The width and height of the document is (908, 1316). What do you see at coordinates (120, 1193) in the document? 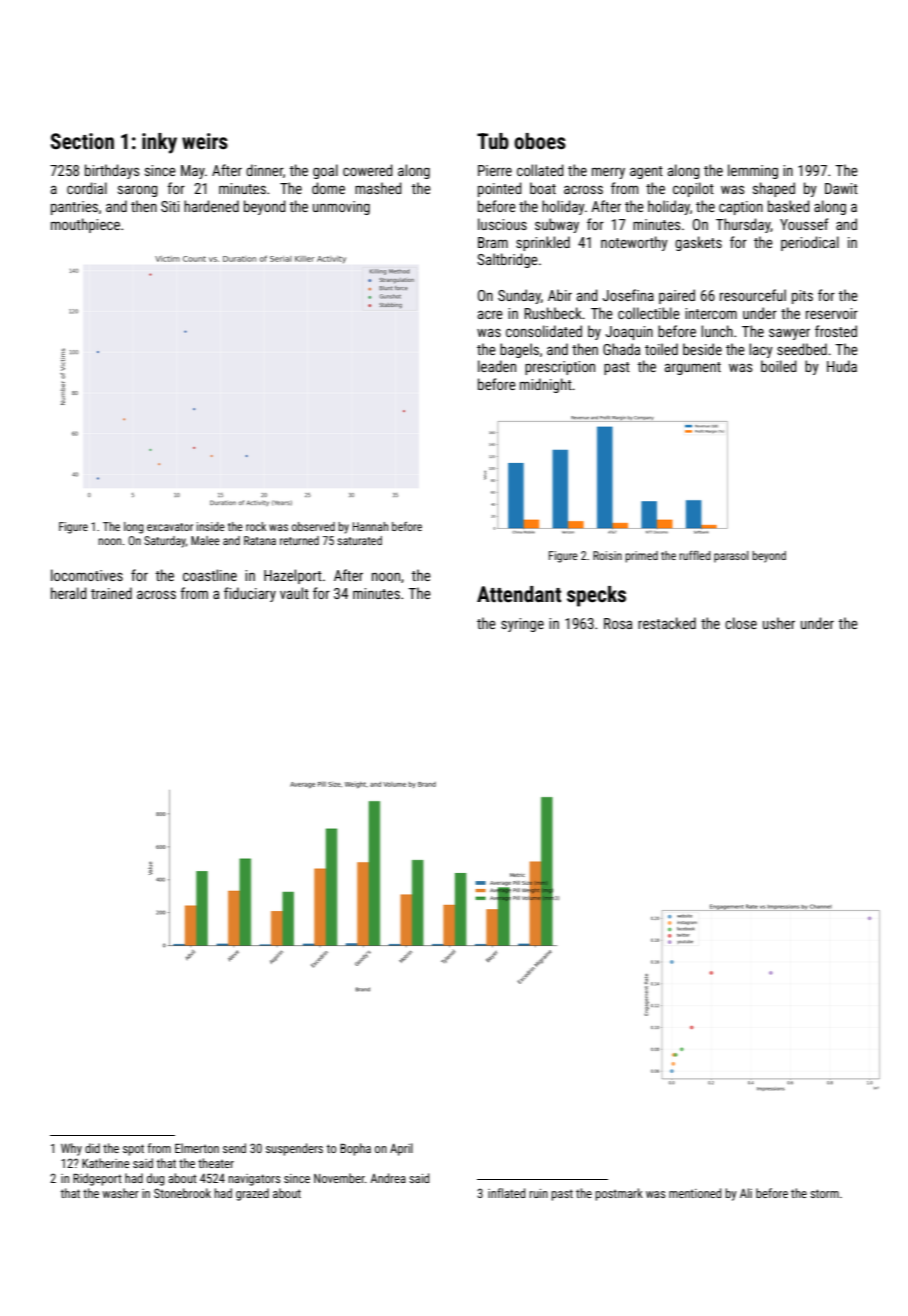
I see `washer` at bounding box center [120, 1193].
